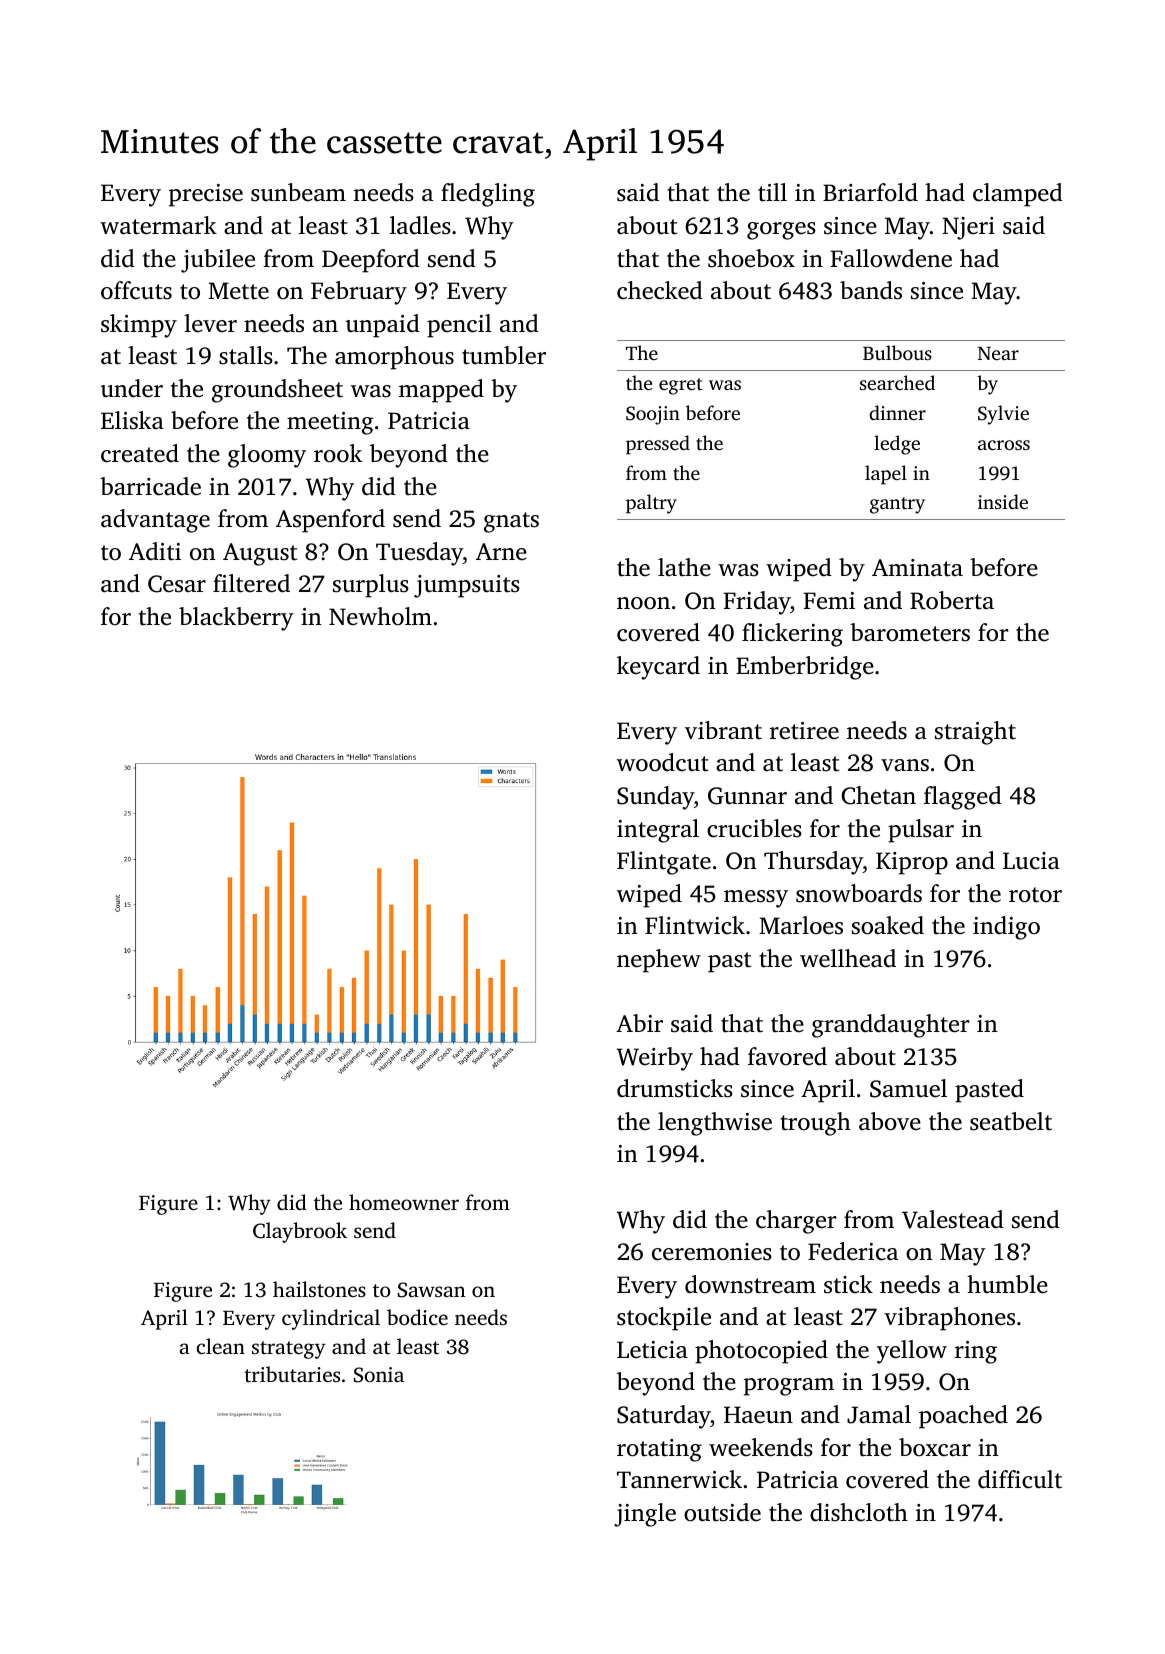 The width and height of the image is (1165, 1654). I want to click on indigo, so click(1006, 928).
